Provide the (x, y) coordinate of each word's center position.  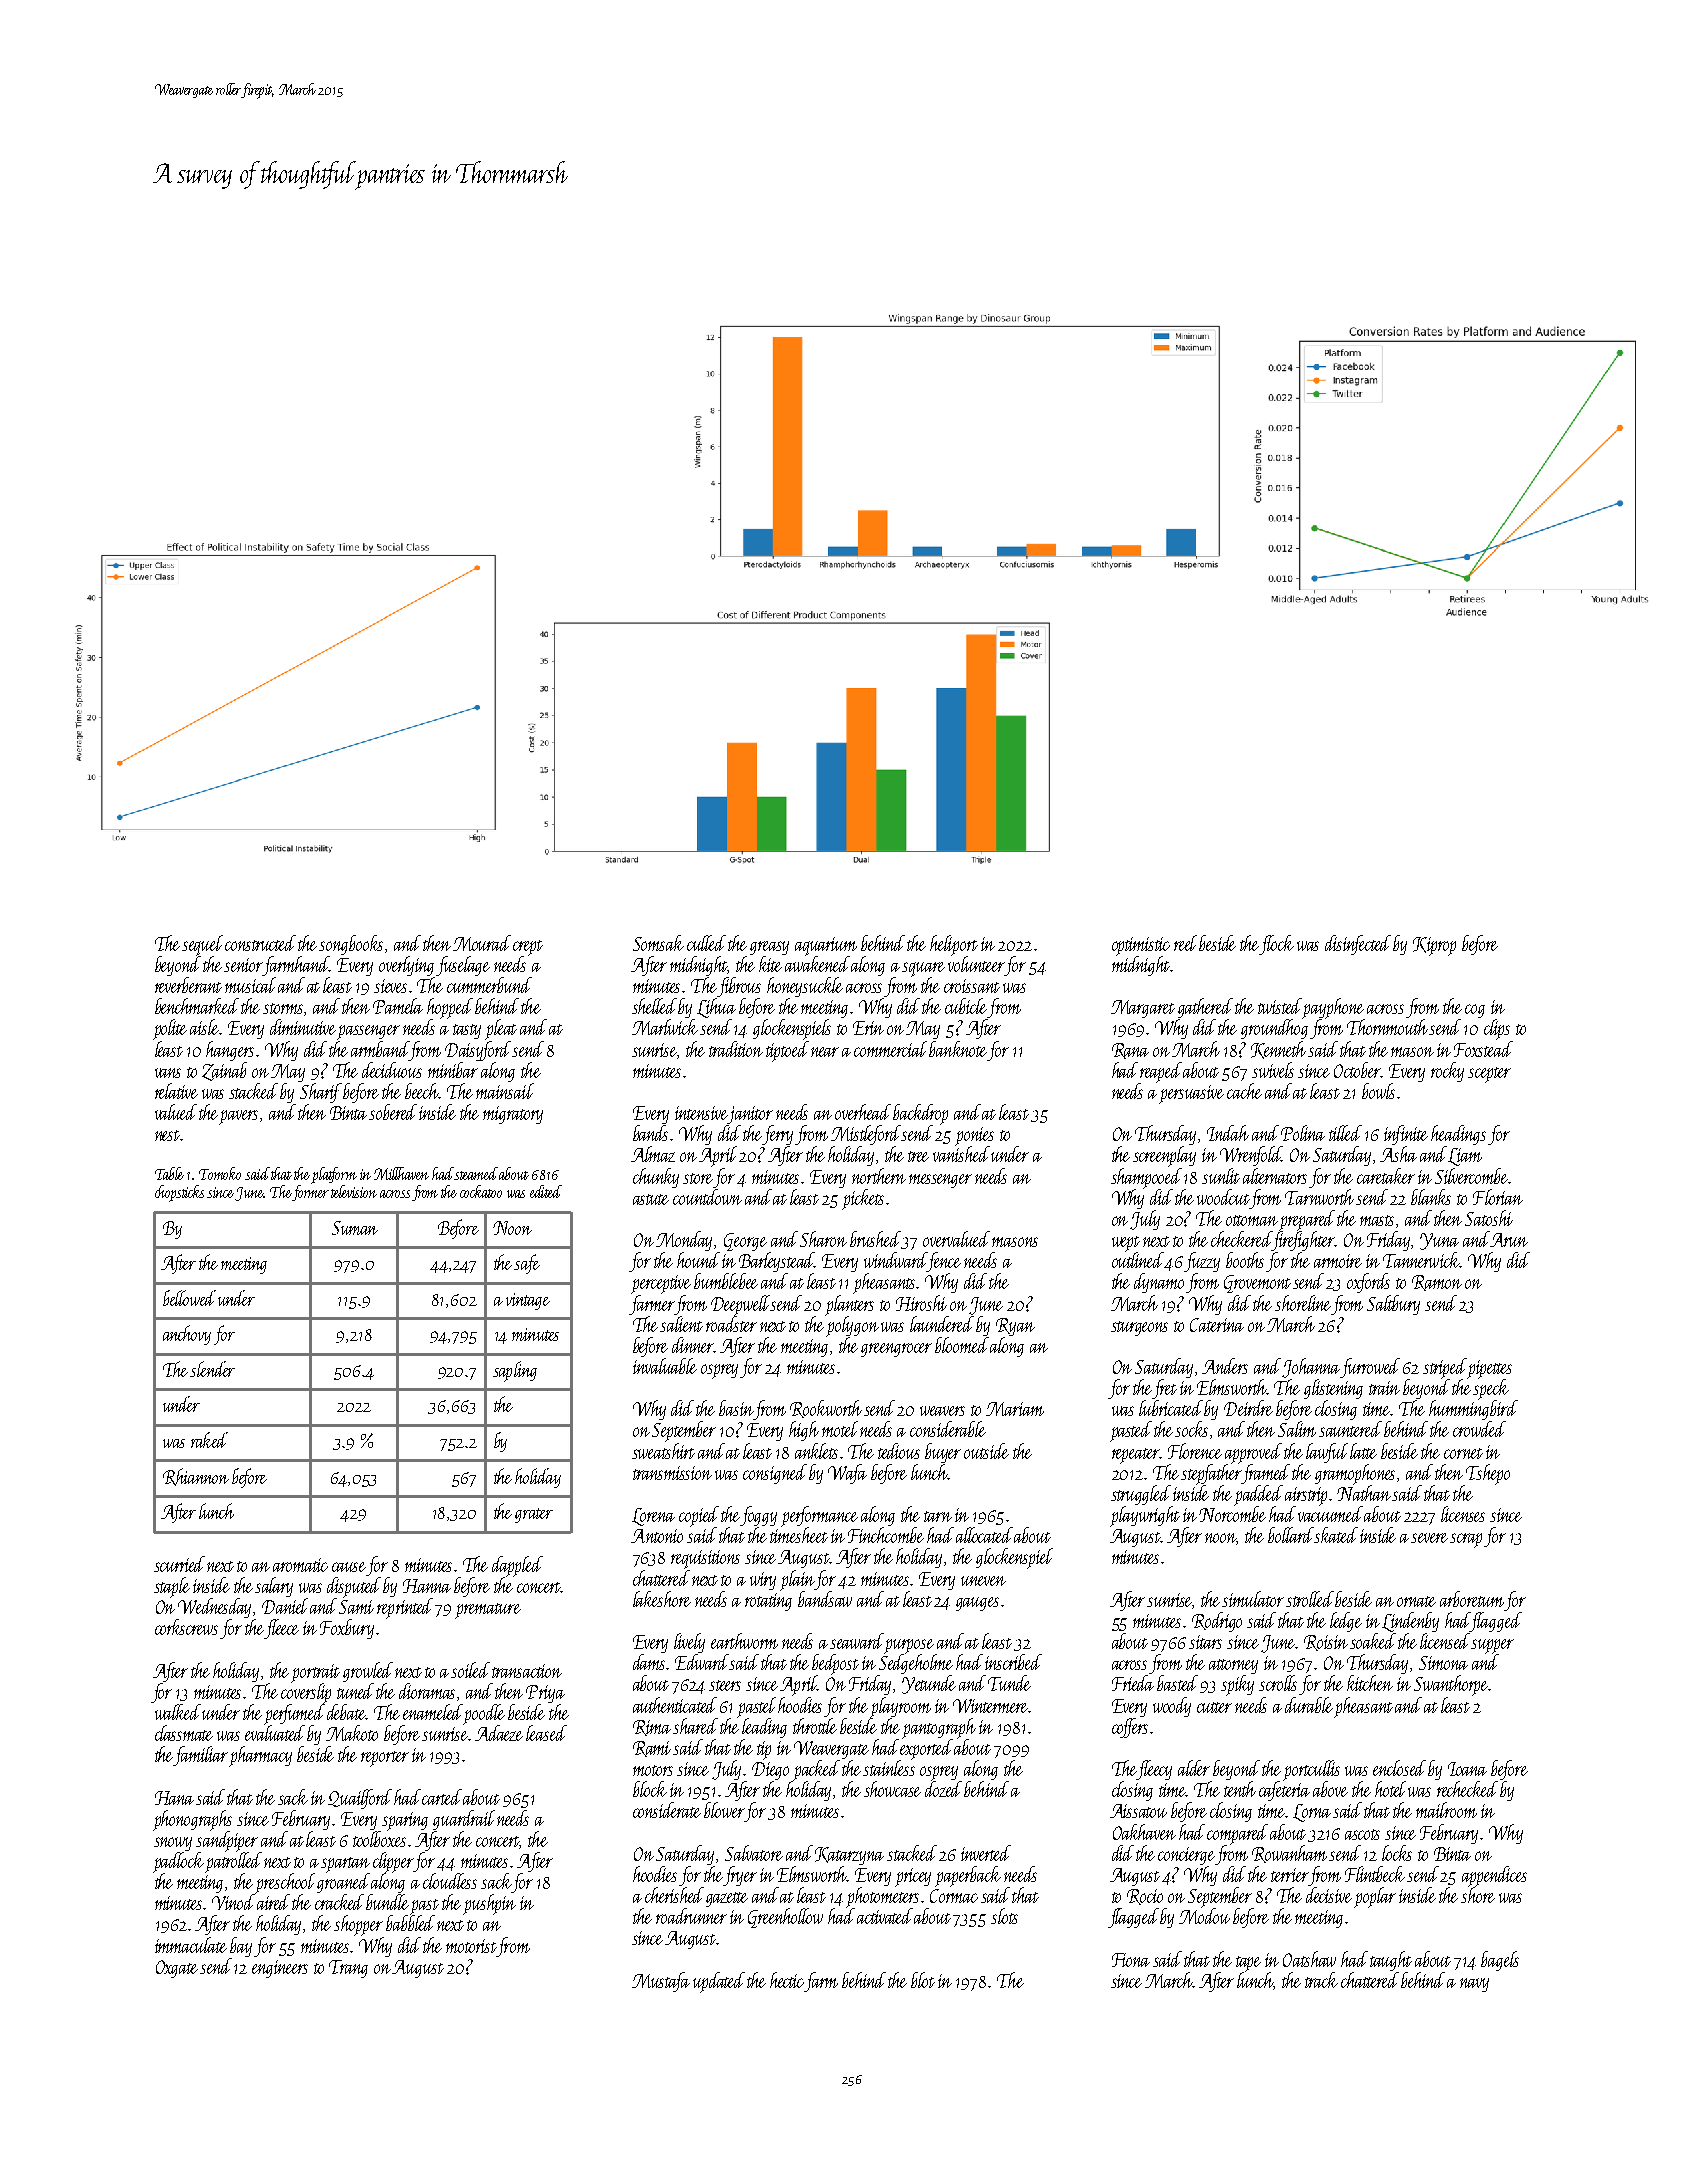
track (1321, 1980)
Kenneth (1278, 1050)
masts (1377, 1220)
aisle (205, 1027)
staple (172, 1587)
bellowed (189, 1298)
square (923, 969)
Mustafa (661, 1982)
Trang (348, 1969)
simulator (1253, 1599)
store (698, 1178)
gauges (977, 1604)
